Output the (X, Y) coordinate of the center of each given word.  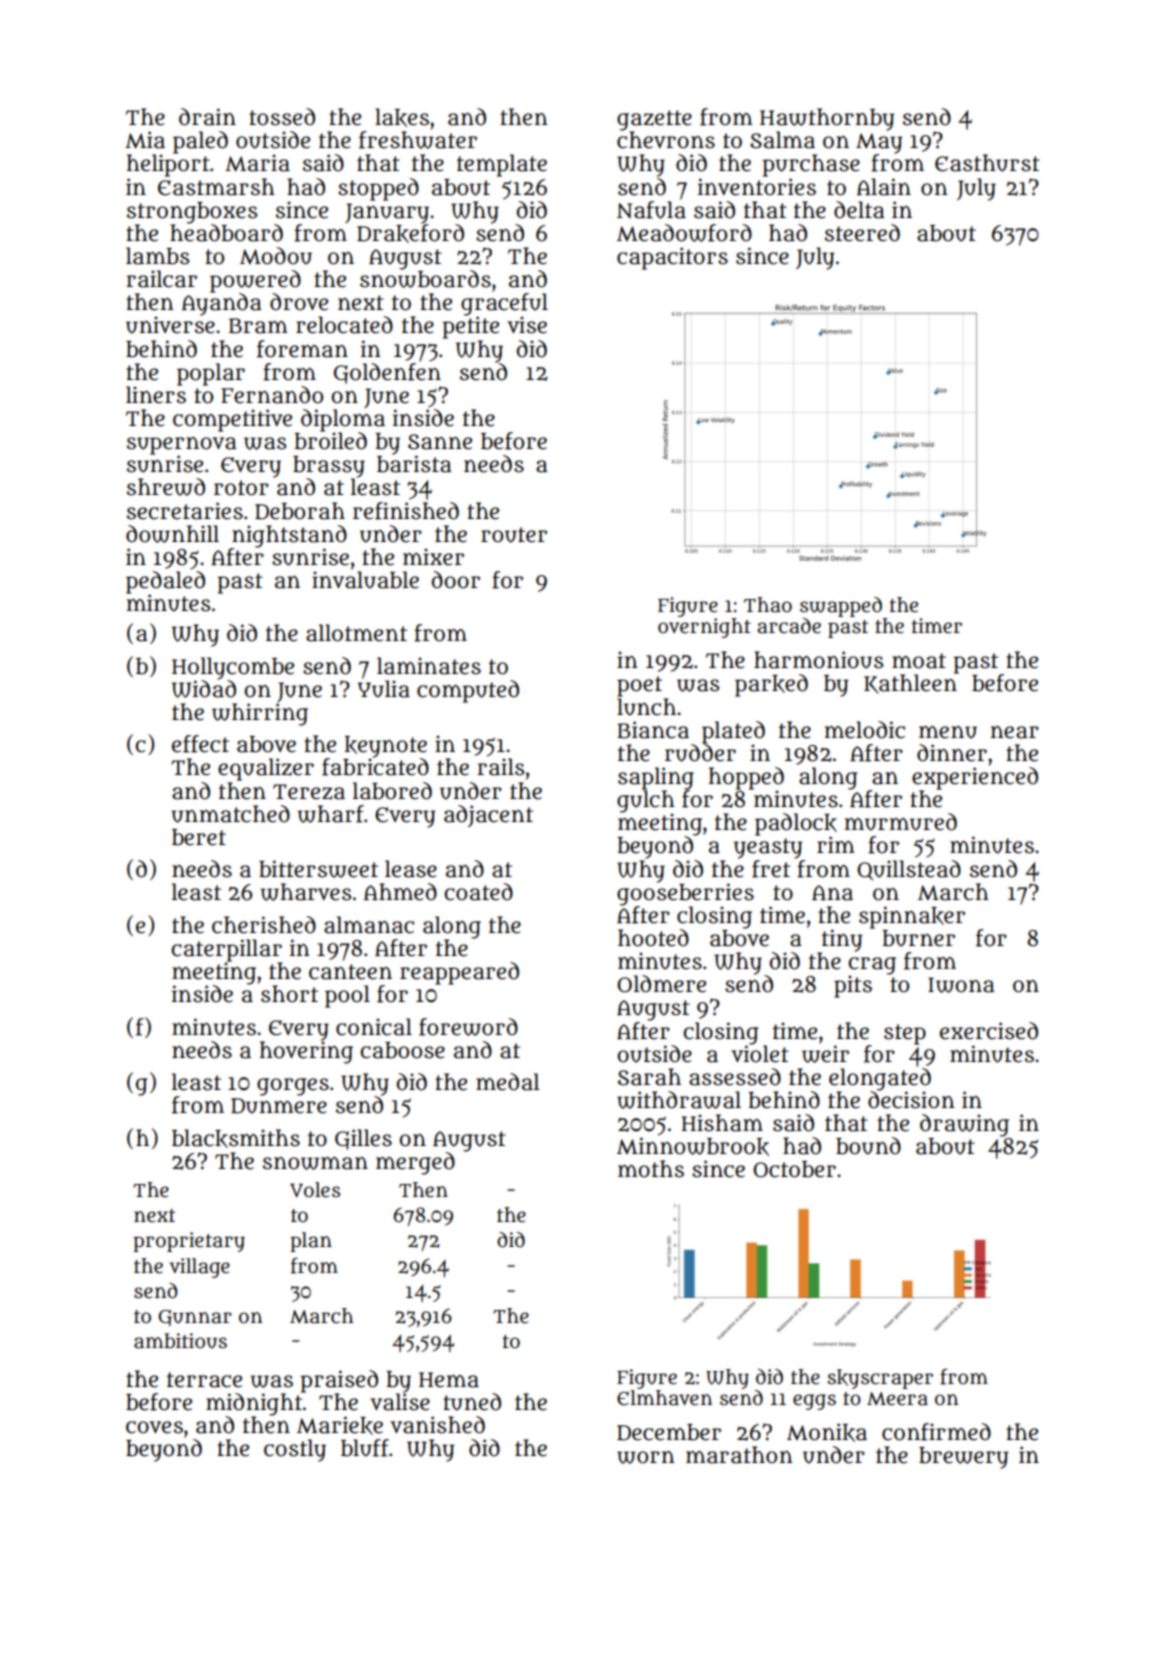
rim (836, 844)
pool (347, 996)
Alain (884, 187)
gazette (654, 120)
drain (207, 117)
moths (651, 1169)
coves (154, 1427)
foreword (468, 1027)
